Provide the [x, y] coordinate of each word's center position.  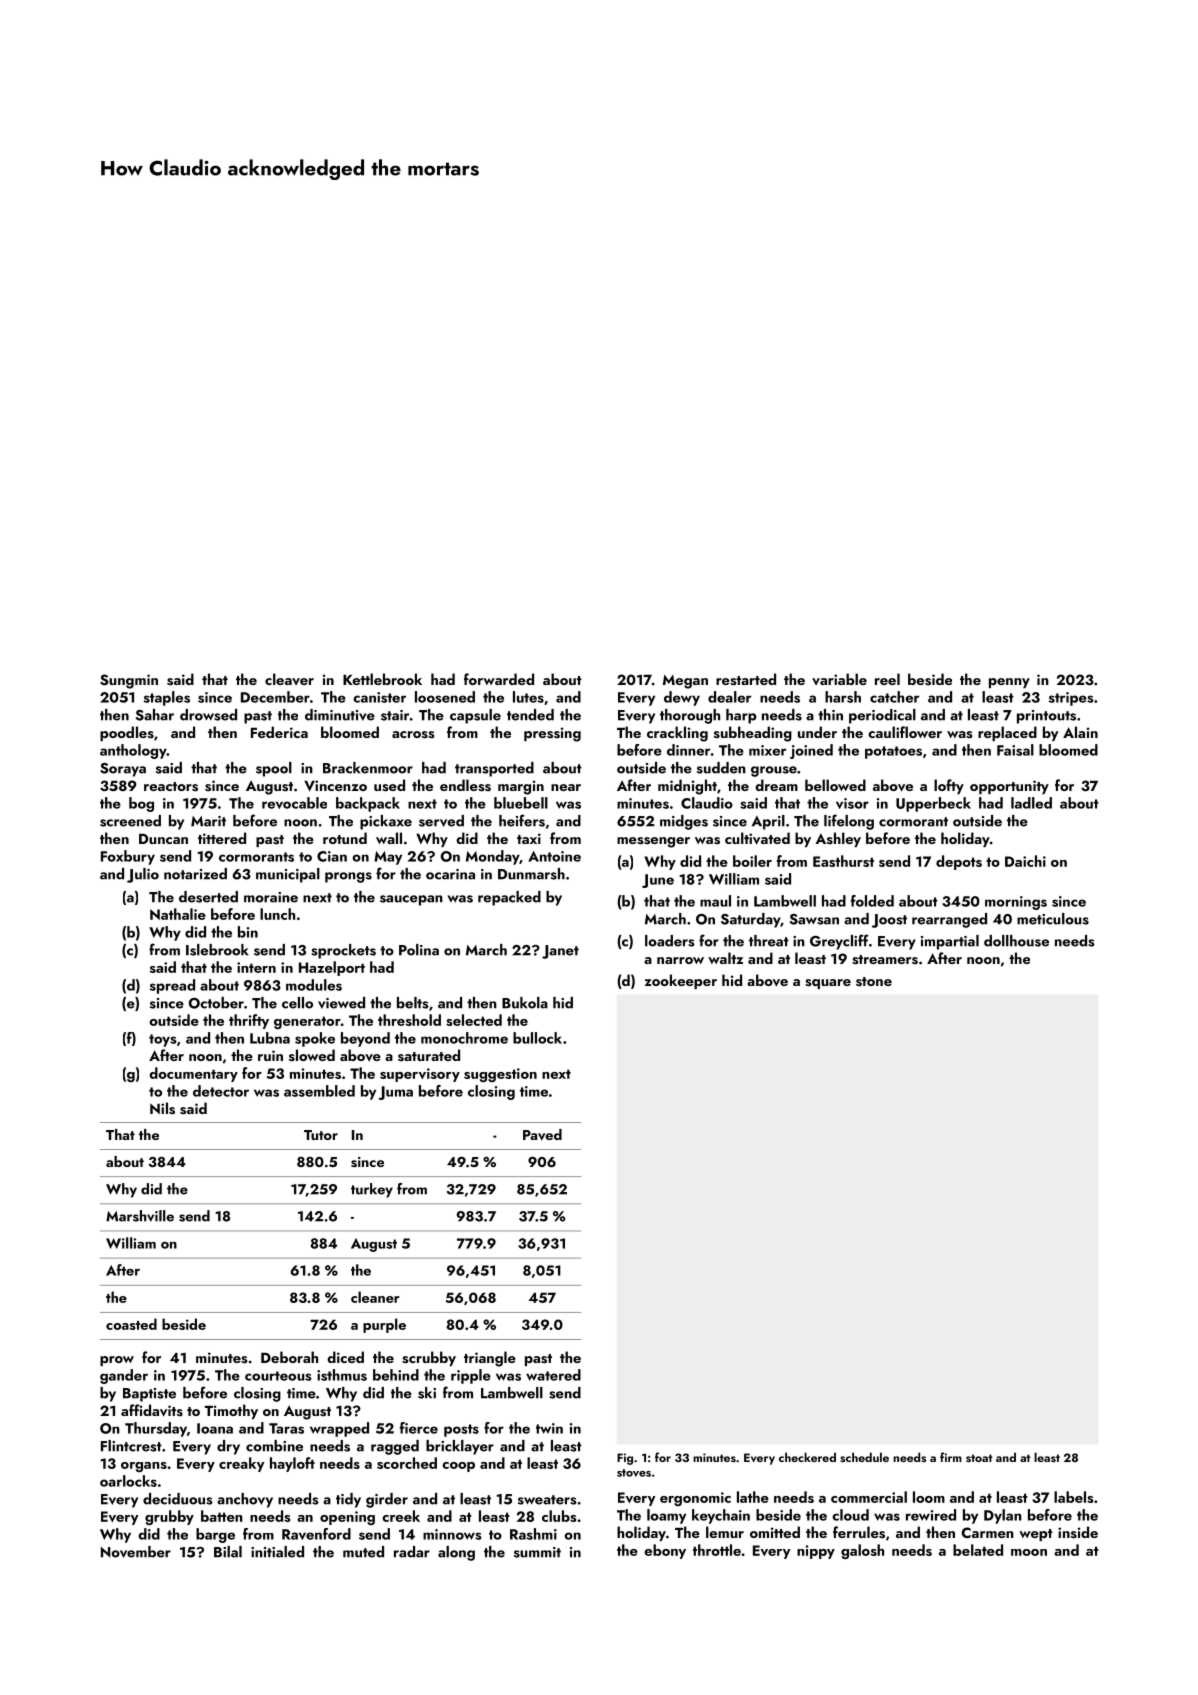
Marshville [140, 1216]
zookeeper [681, 981]
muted [363, 1552]
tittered [222, 838]
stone [874, 982]
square [828, 984]
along [456, 1553]
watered [553, 1375]
